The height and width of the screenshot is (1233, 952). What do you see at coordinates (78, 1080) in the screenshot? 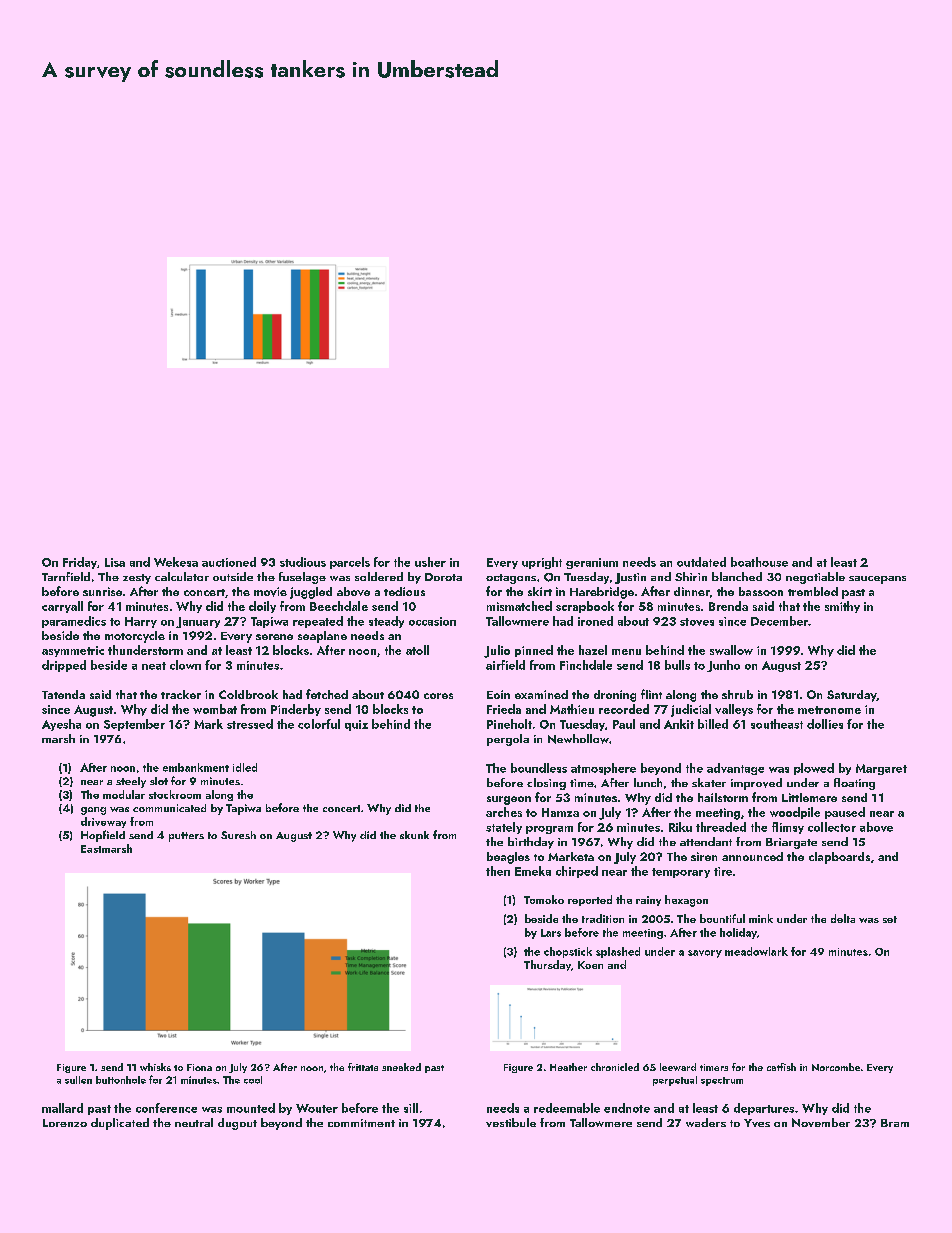
I see `sullen` at bounding box center [78, 1080].
